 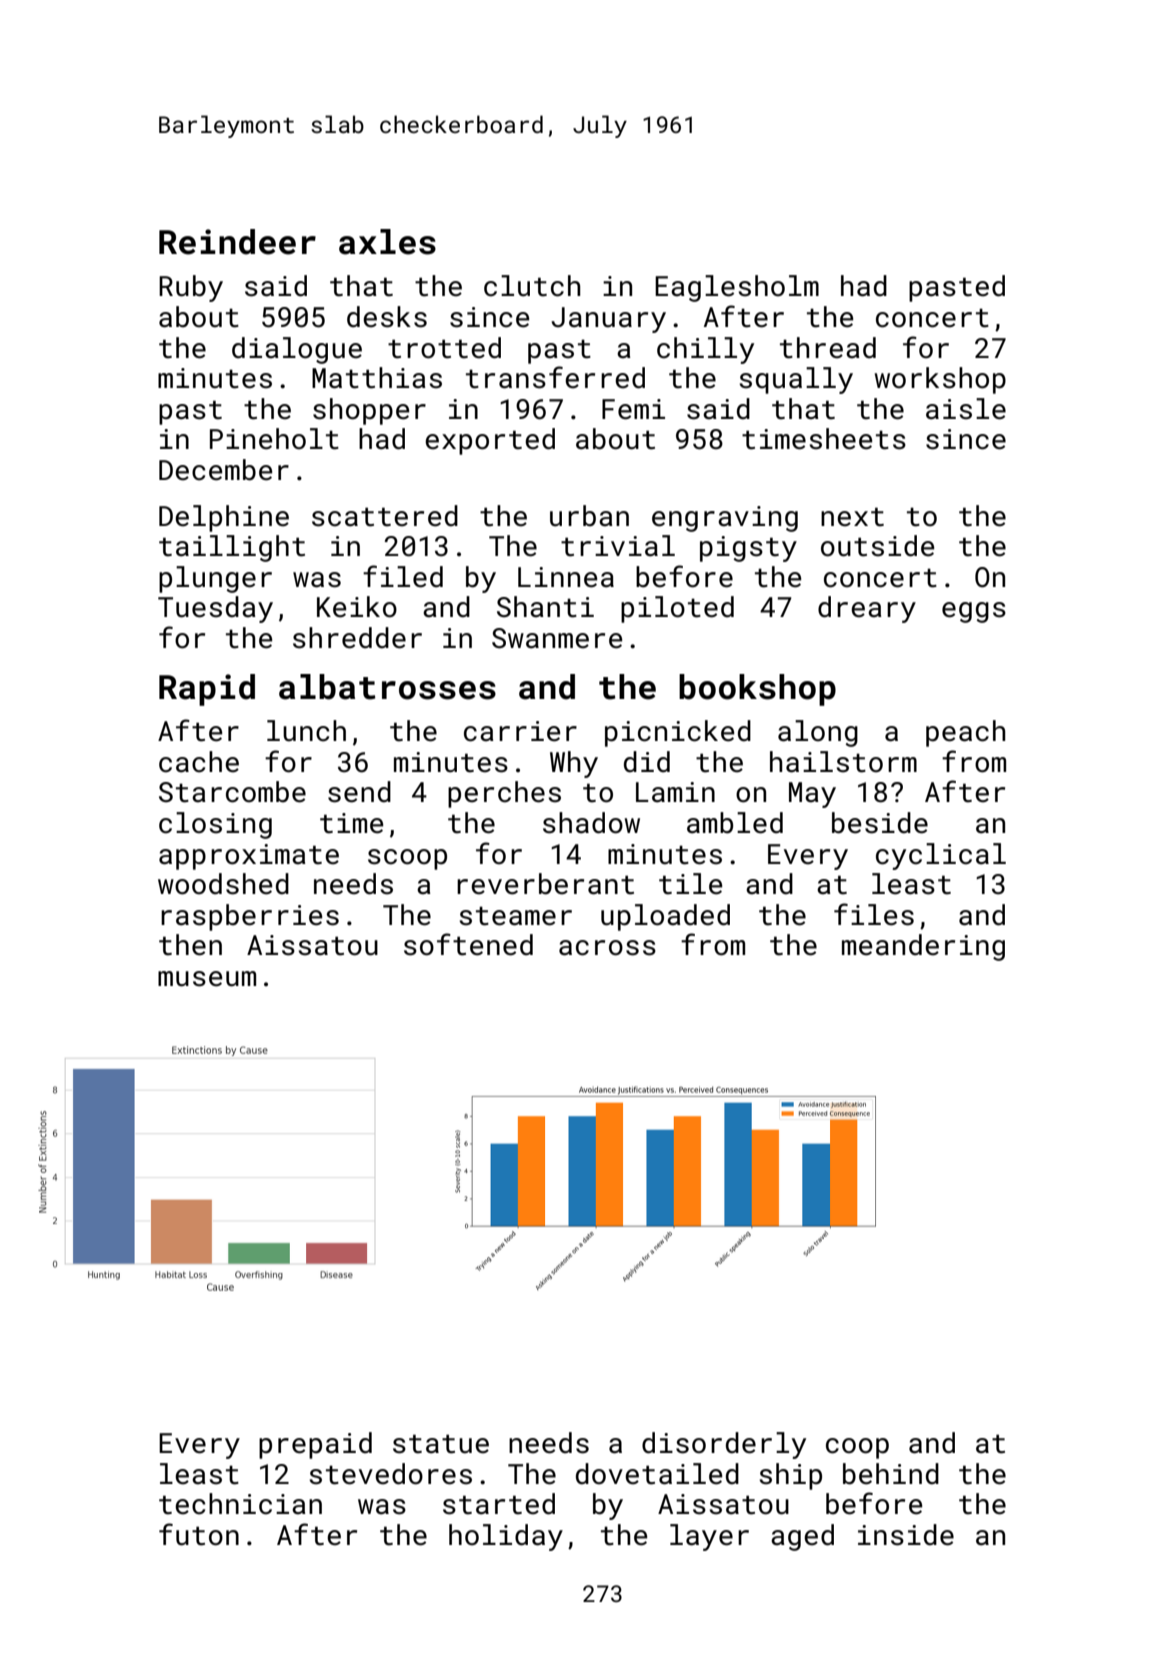 What do you see at coordinates (315, 1445) in the screenshot?
I see `prepaid` at bounding box center [315, 1445].
